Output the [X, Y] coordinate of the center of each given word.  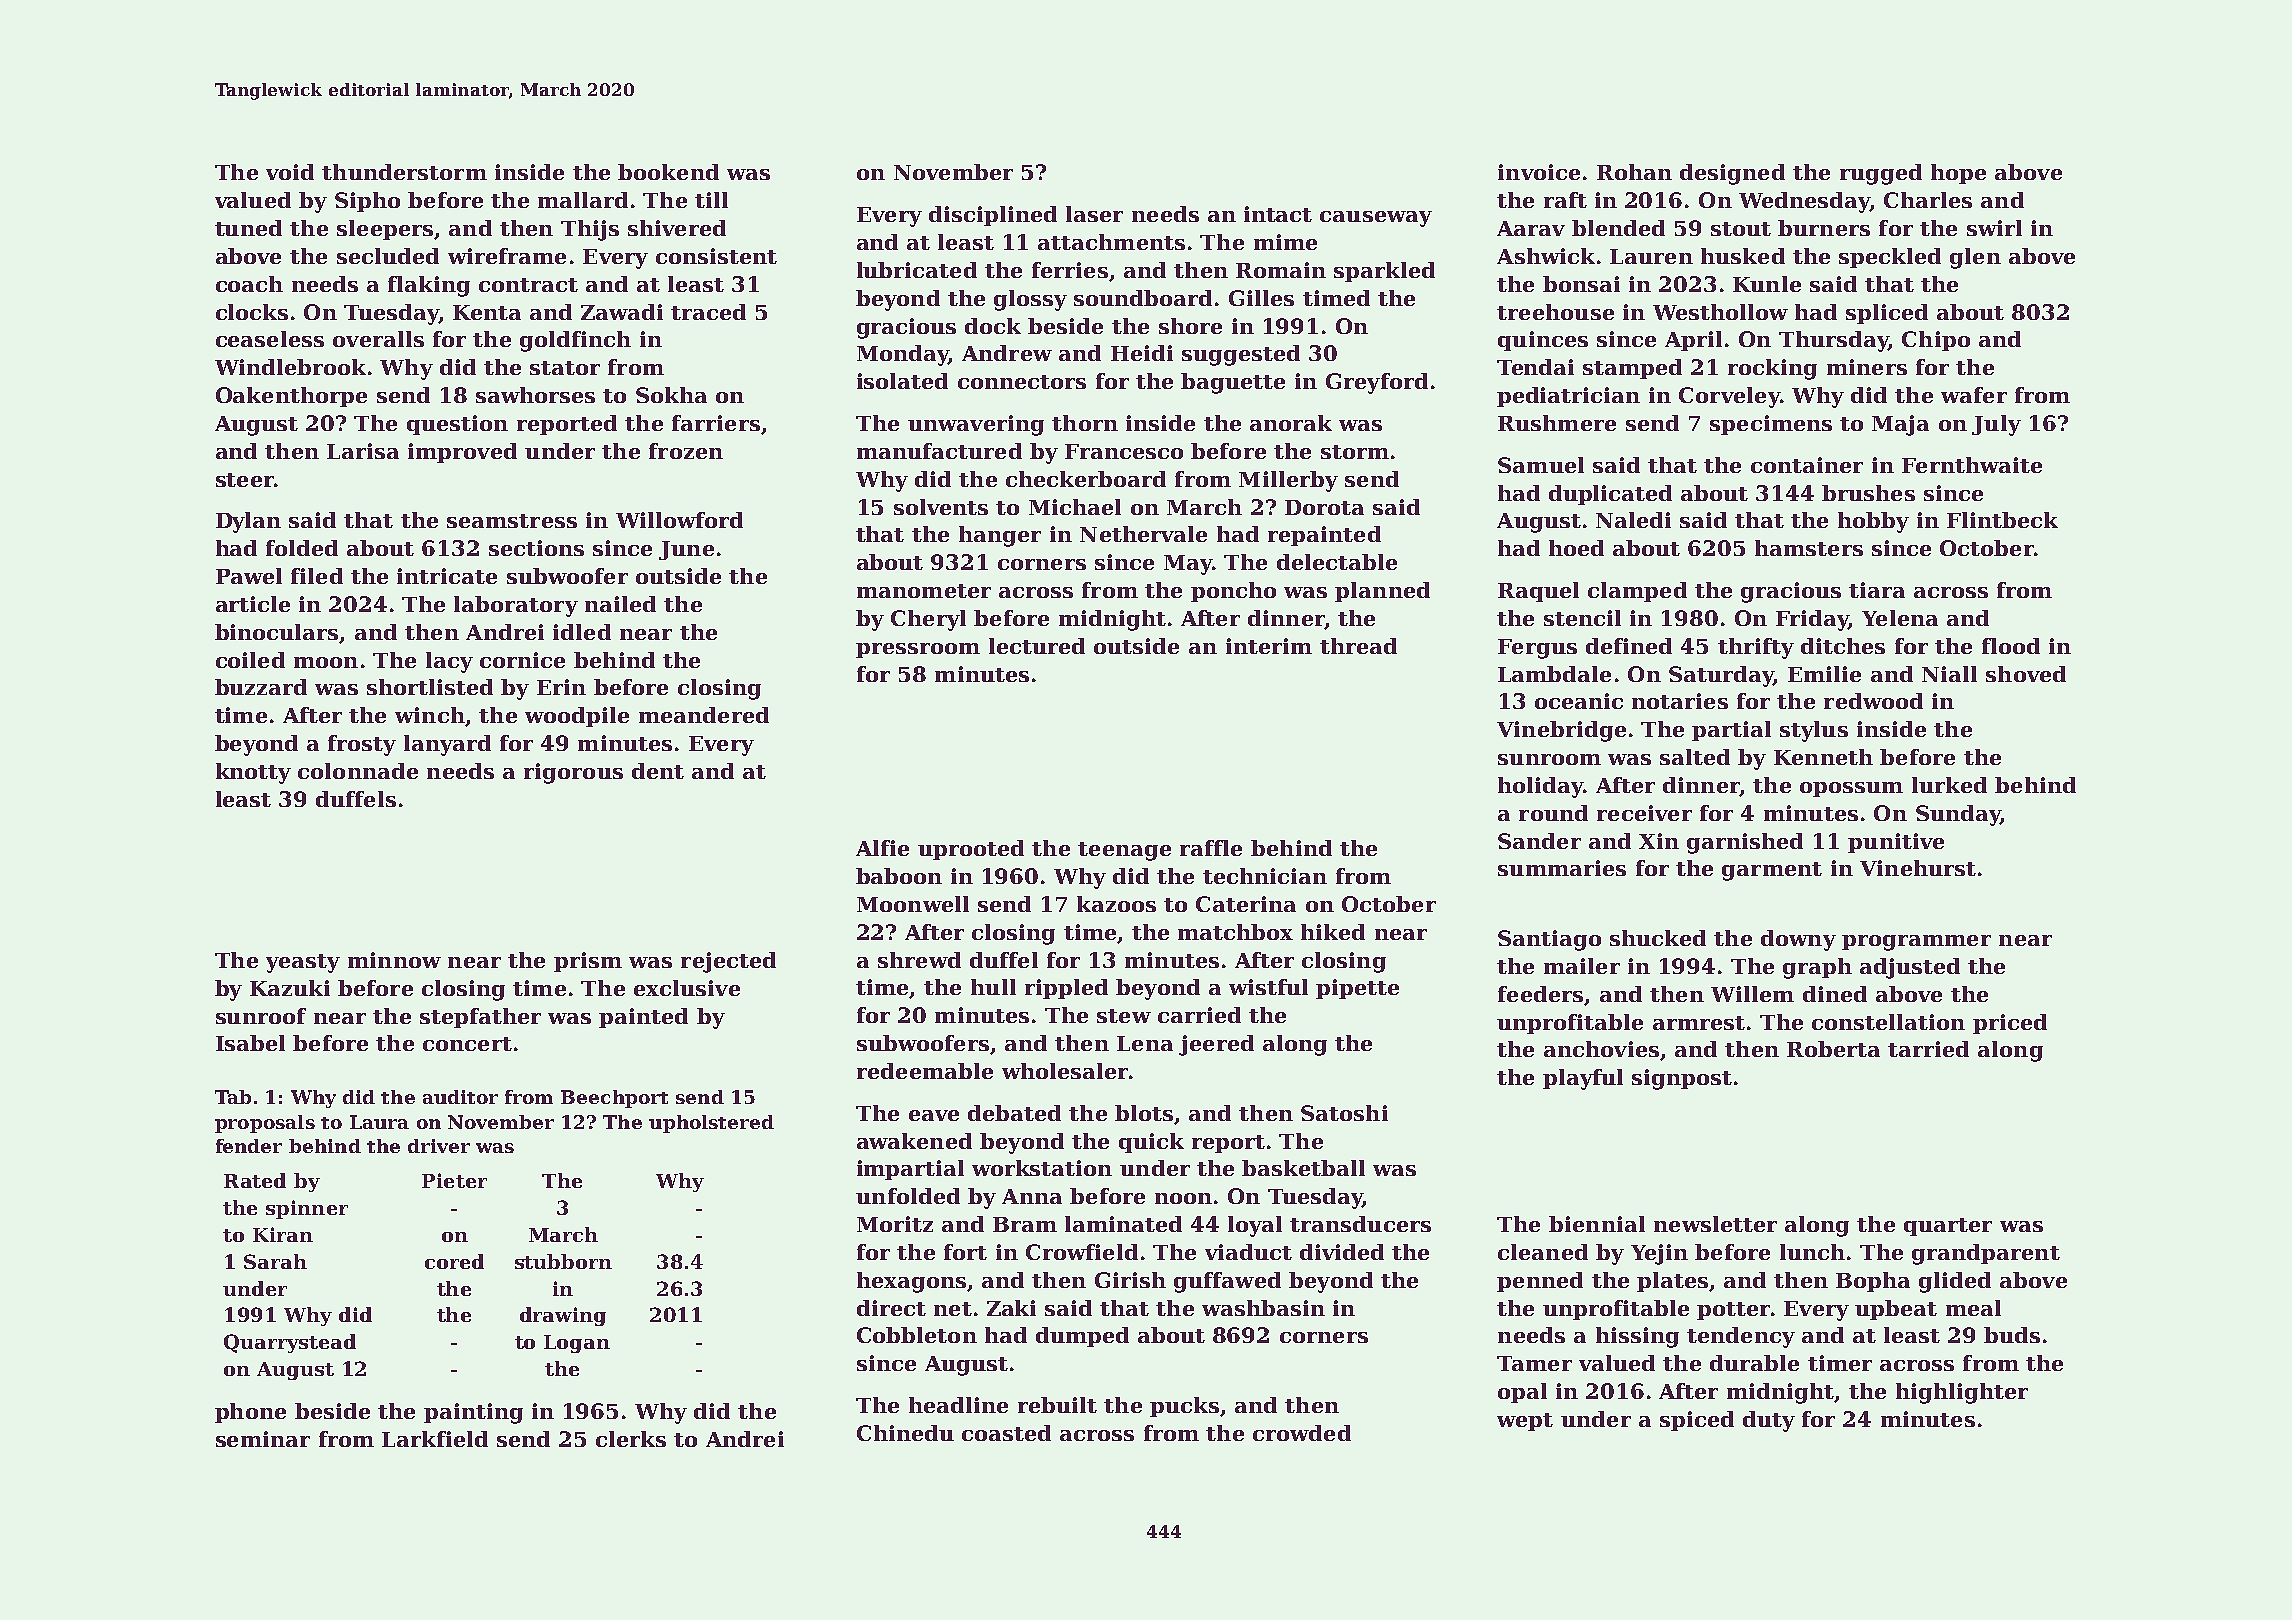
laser [1094, 214]
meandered [704, 715]
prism [588, 962]
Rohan [1634, 172]
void [290, 172]
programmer [1916, 943]
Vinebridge [1561, 731]
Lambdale [1554, 674]
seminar [263, 1439]
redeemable [925, 1071]
